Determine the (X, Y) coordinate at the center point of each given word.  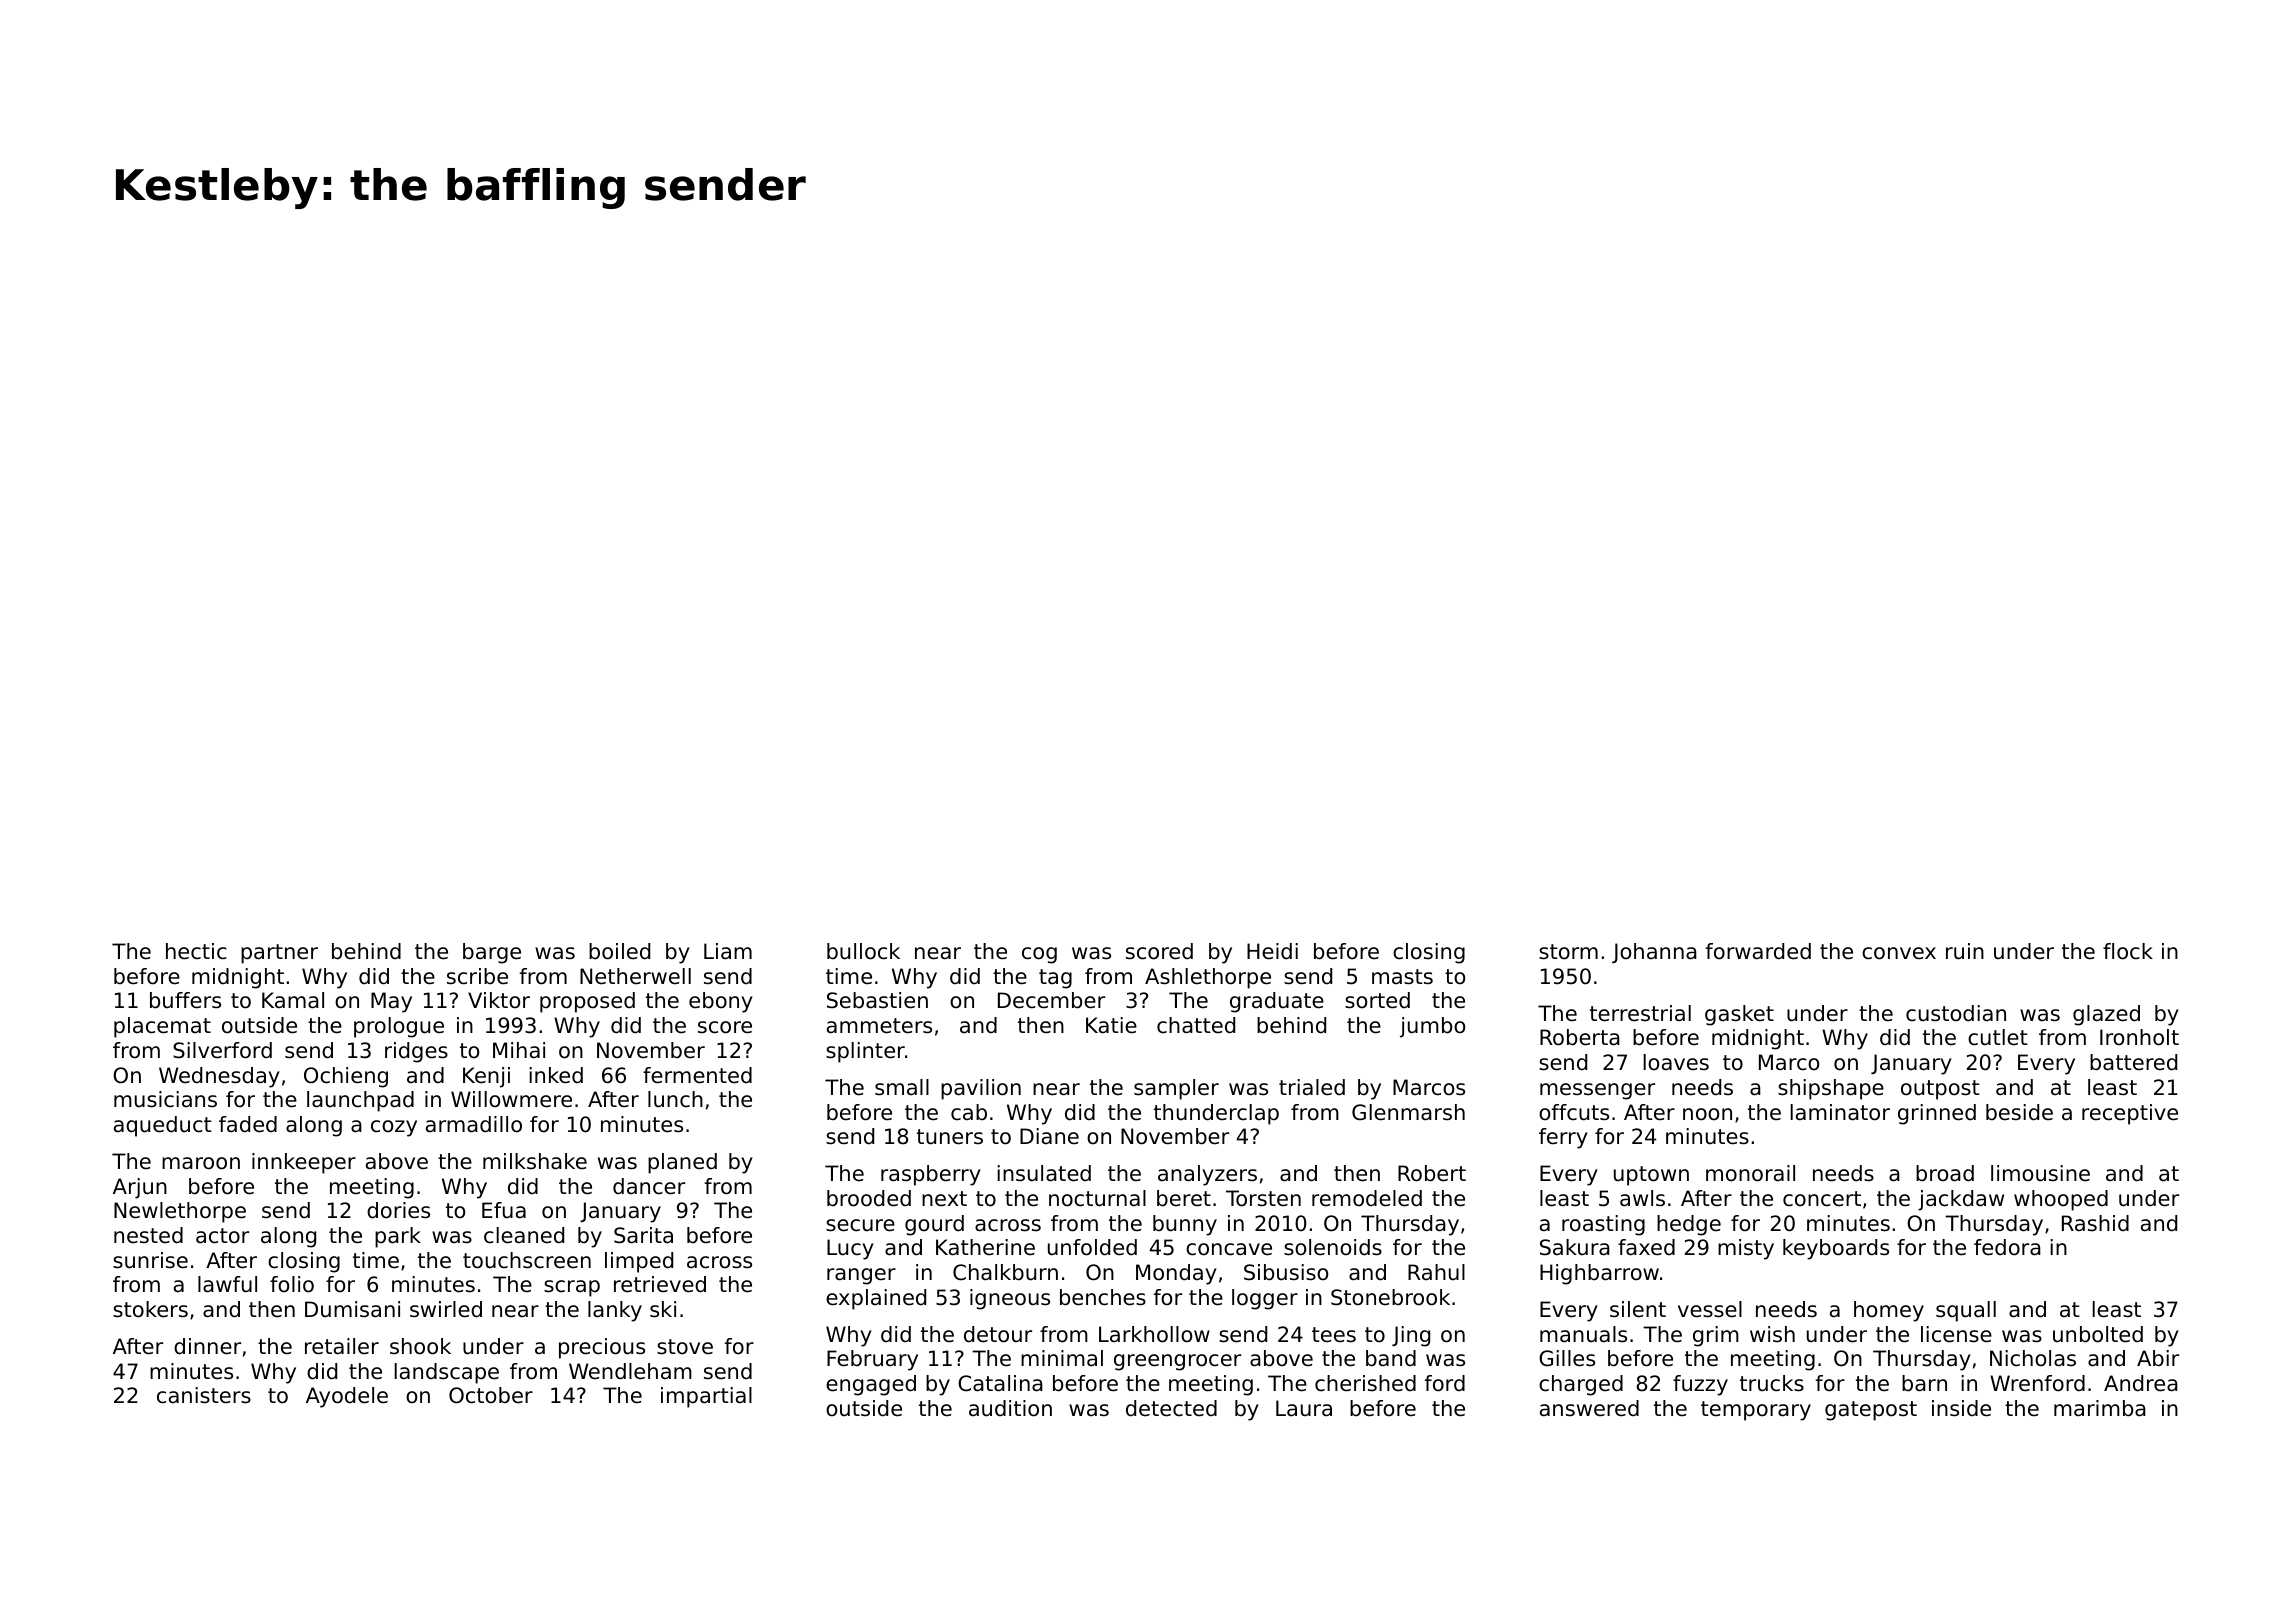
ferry (1563, 1138)
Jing (1411, 1336)
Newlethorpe (180, 1212)
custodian (1956, 1013)
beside (2019, 1112)
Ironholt (2139, 1037)
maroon (201, 1163)
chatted (1196, 1025)
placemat (162, 1027)
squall (1966, 1311)
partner (279, 954)
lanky (615, 1311)
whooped (2061, 1200)
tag (1055, 979)
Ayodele (347, 1397)
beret (1184, 1198)
